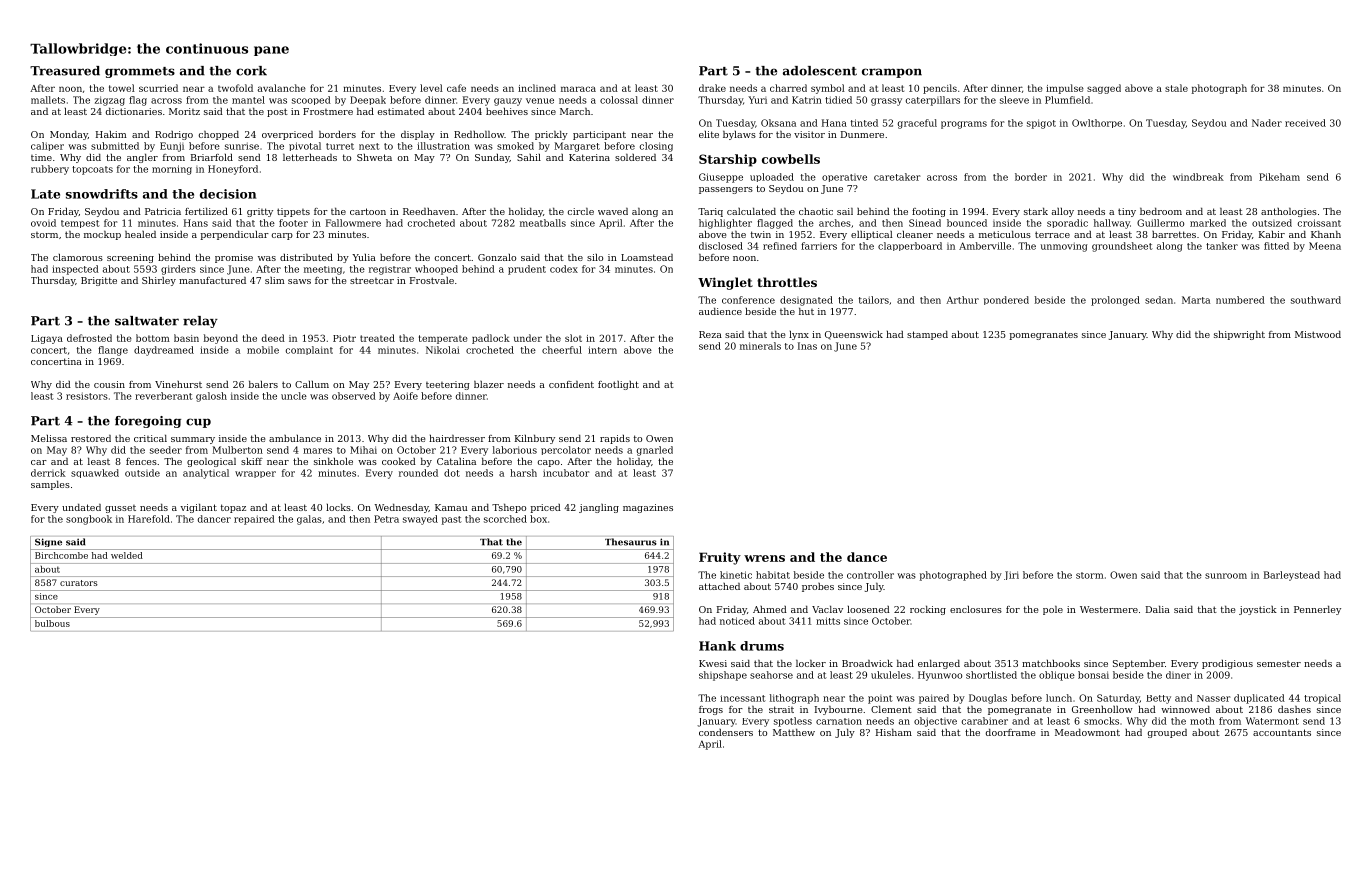  What do you see at coordinates (571, 384) in the page?
I see `confident` at bounding box center [571, 384].
